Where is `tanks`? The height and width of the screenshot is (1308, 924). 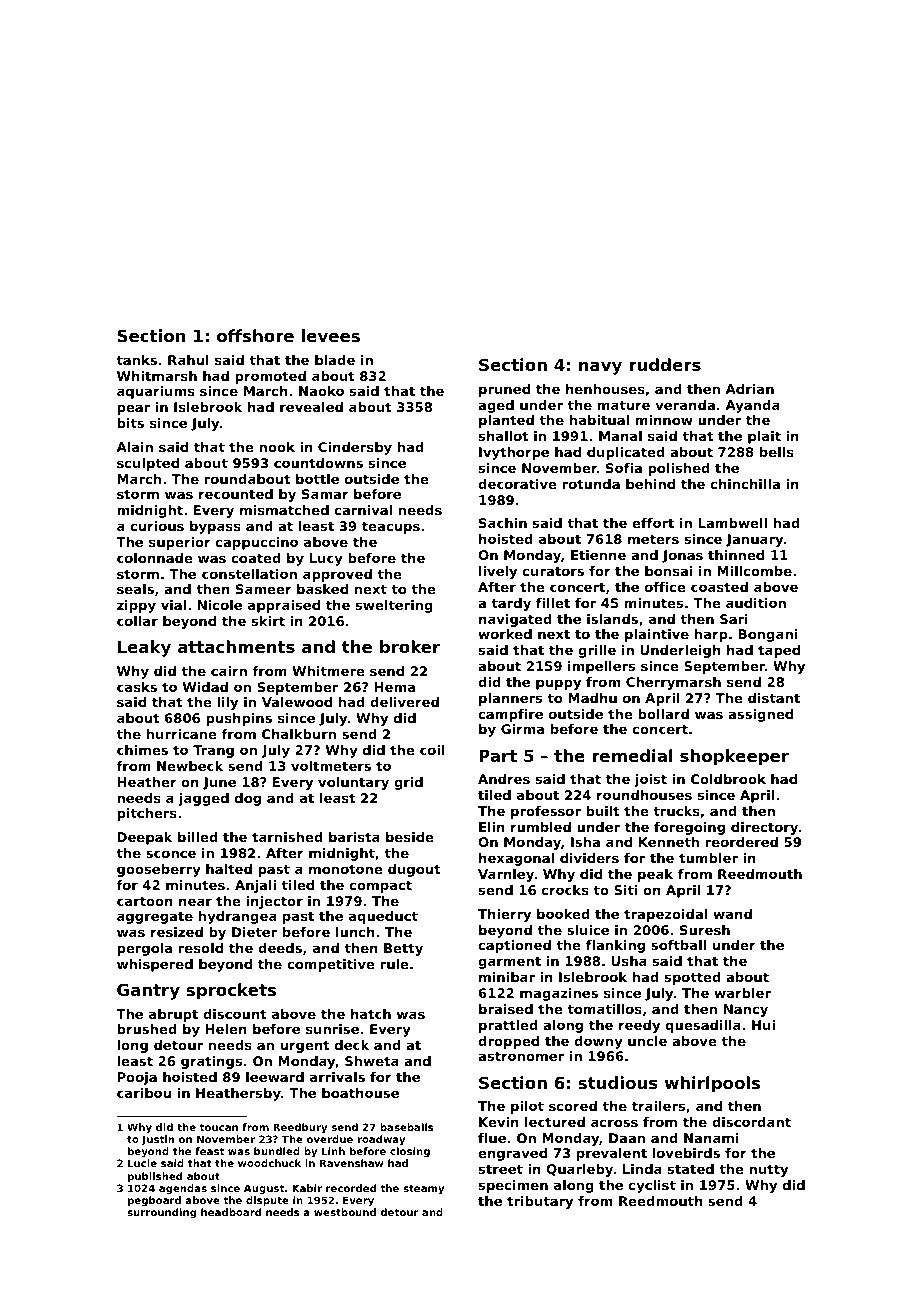 tanks is located at coordinates (136, 360).
